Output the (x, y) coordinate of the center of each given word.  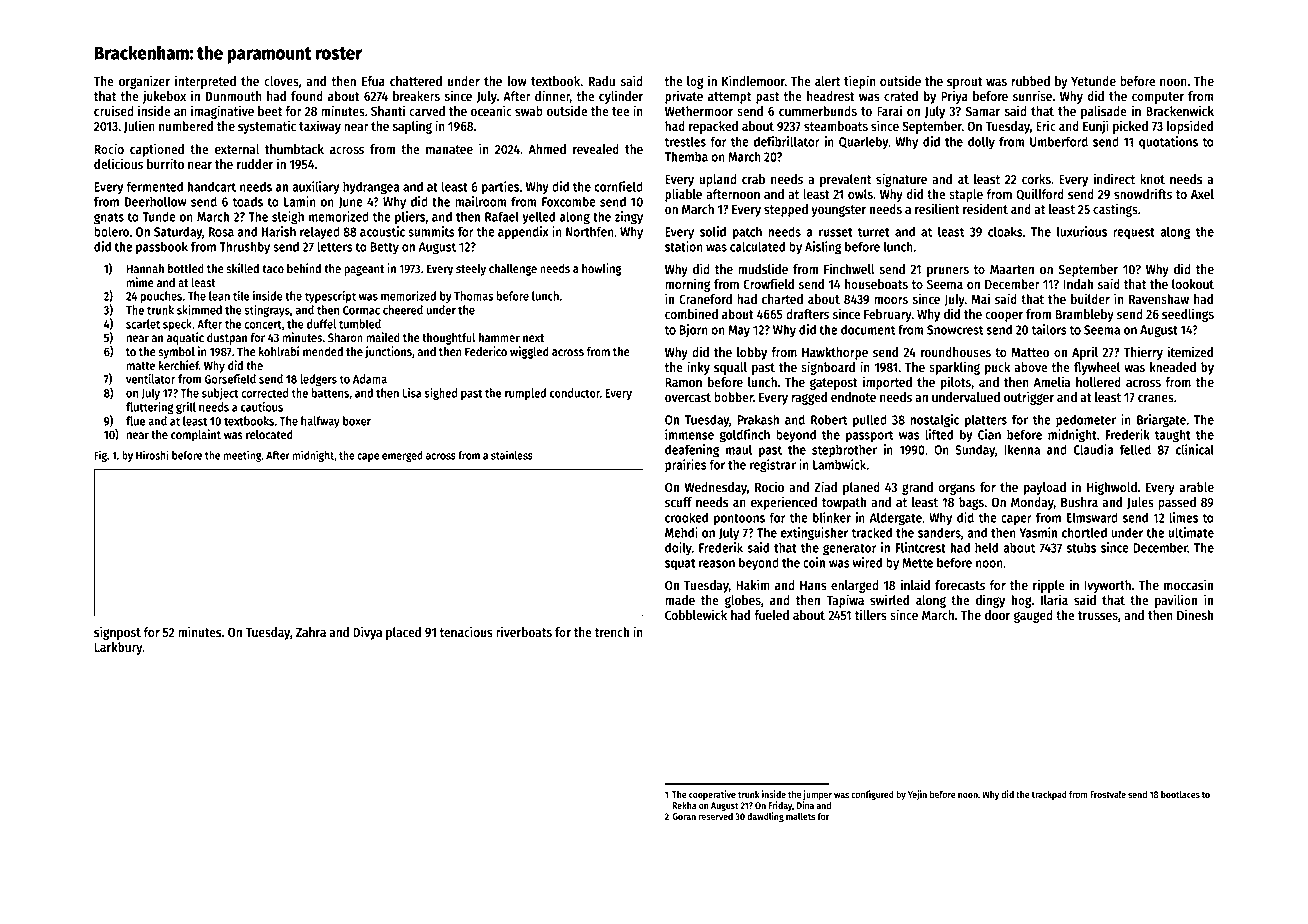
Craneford (705, 299)
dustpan (227, 339)
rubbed (1030, 81)
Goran (684, 816)
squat (680, 565)
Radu (602, 81)
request (1134, 234)
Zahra (311, 632)
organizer (144, 82)
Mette (917, 563)
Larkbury (118, 648)
